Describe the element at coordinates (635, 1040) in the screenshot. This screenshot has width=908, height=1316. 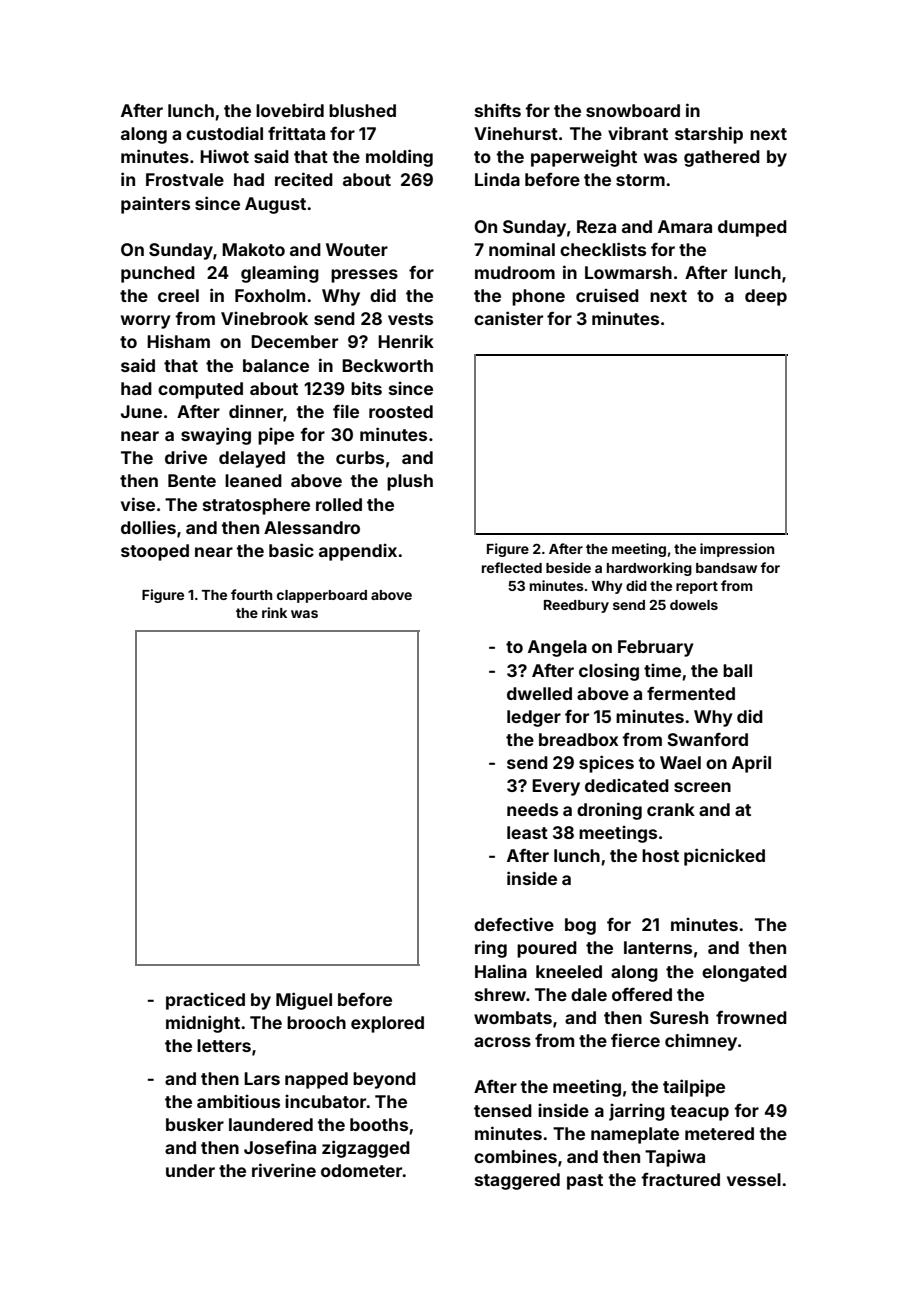
I see `fierce` at that location.
